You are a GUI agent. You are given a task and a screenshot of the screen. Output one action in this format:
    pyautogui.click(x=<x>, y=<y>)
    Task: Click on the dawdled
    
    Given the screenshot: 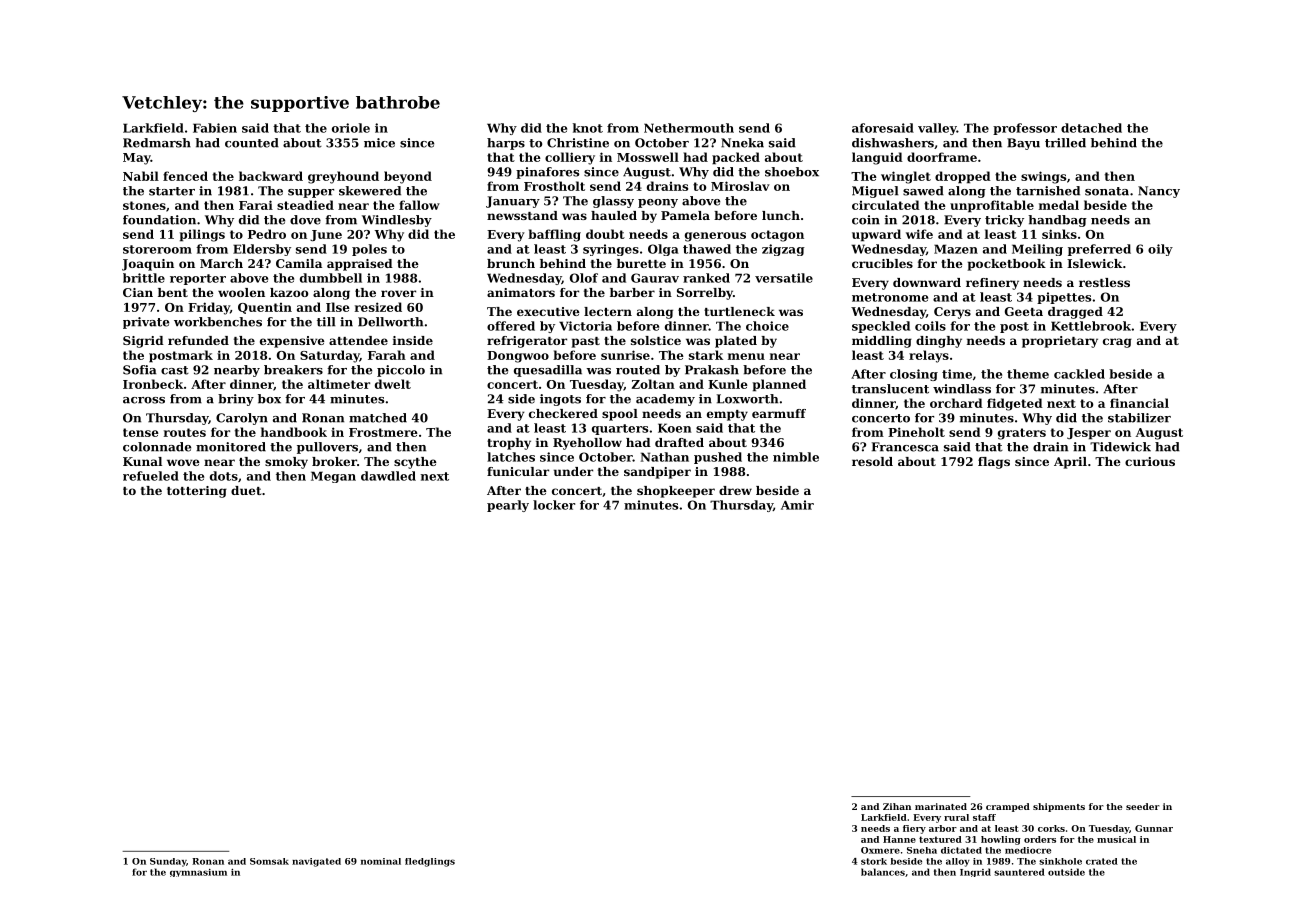 What is the action you would take?
    pyautogui.click(x=388, y=476)
